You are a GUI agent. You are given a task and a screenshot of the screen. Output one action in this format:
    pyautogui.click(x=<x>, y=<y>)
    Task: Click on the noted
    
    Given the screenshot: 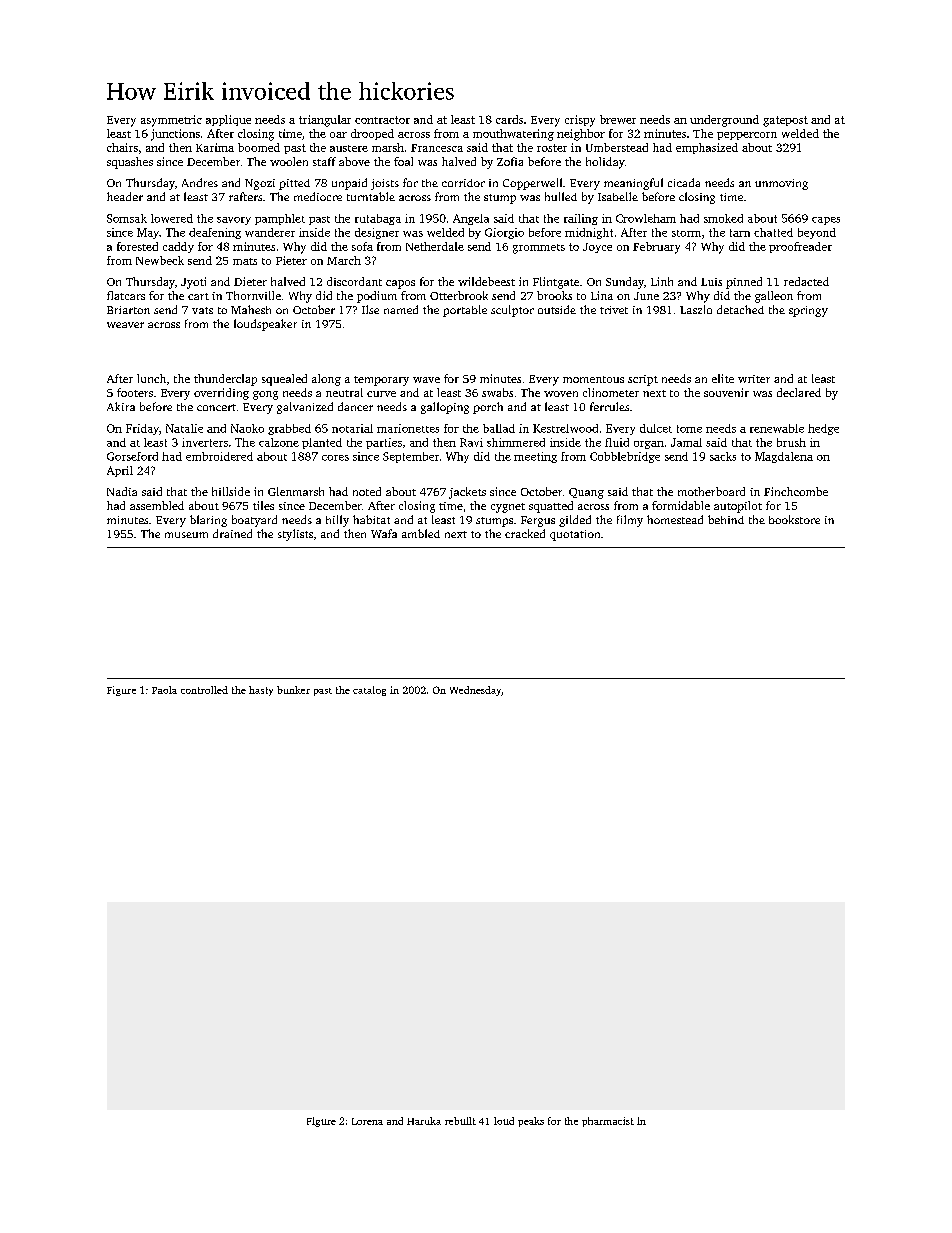 What is the action you would take?
    pyautogui.click(x=367, y=491)
